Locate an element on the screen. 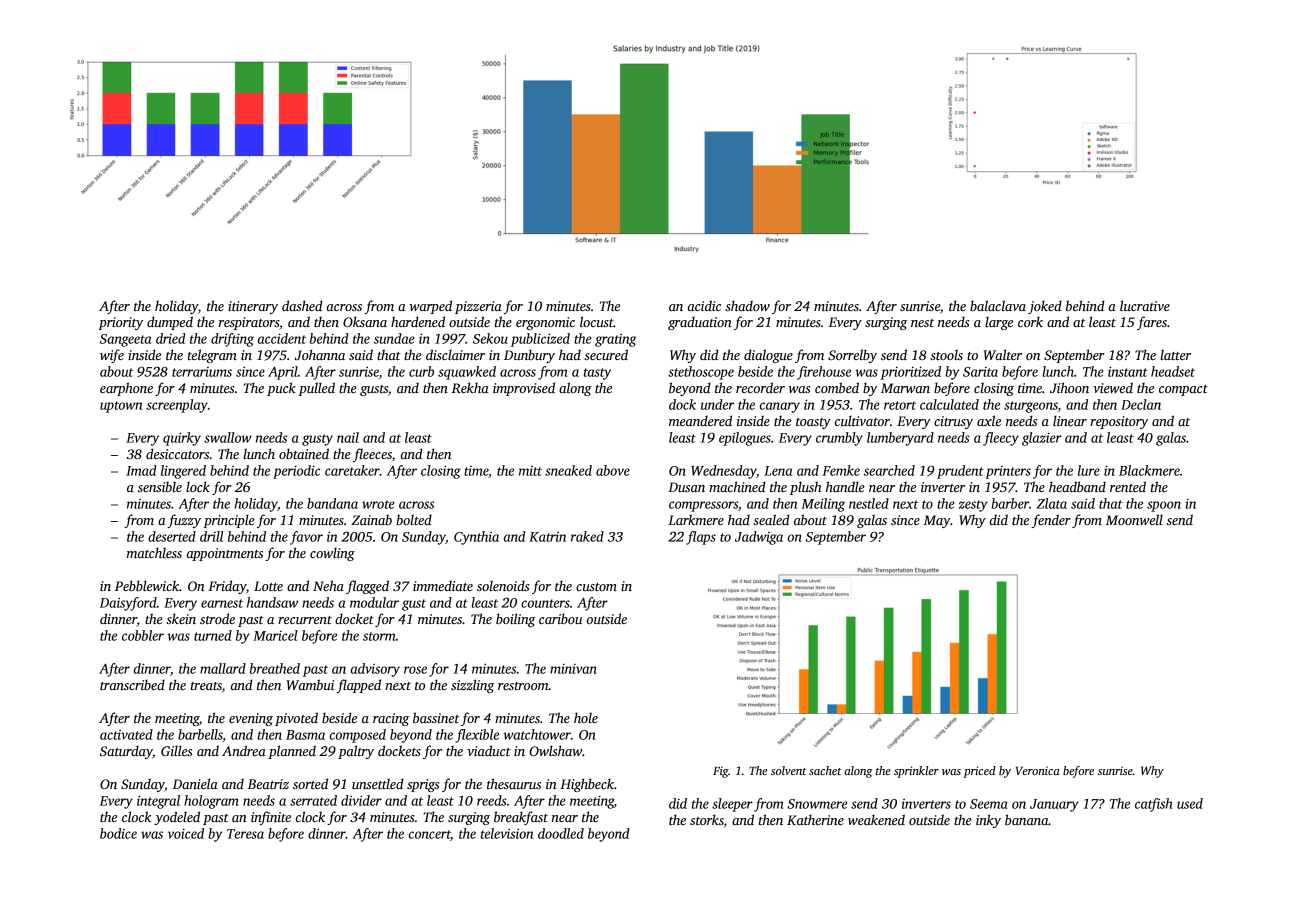 This screenshot has height=924, width=1308. paltry is located at coordinates (356, 752).
